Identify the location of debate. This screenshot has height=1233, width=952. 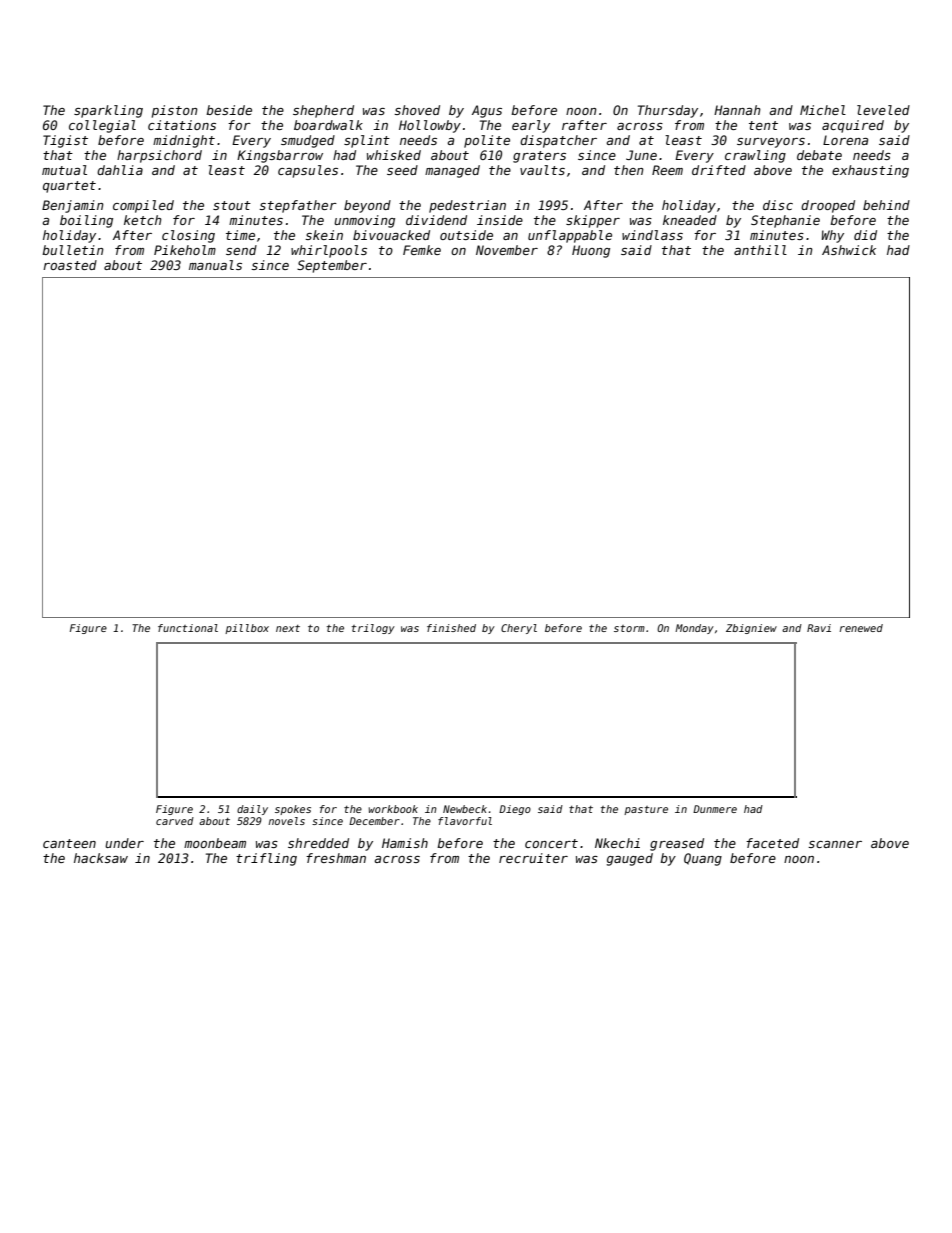
(819, 155).
